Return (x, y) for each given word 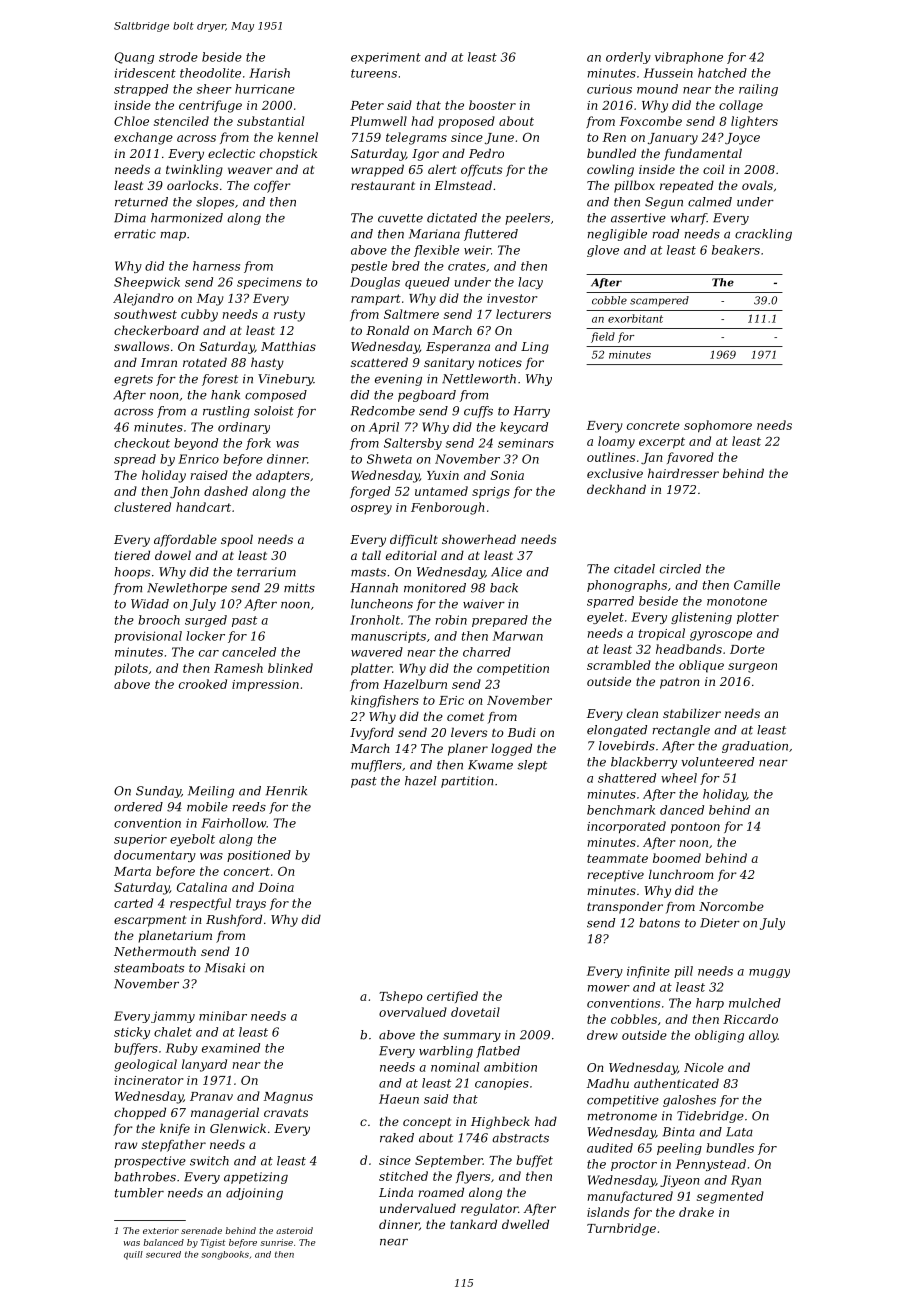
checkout (142, 443)
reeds (249, 807)
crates (467, 266)
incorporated (626, 827)
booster (492, 105)
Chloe (131, 121)
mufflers (376, 766)
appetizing (256, 1178)
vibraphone (689, 58)
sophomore (718, 426)
